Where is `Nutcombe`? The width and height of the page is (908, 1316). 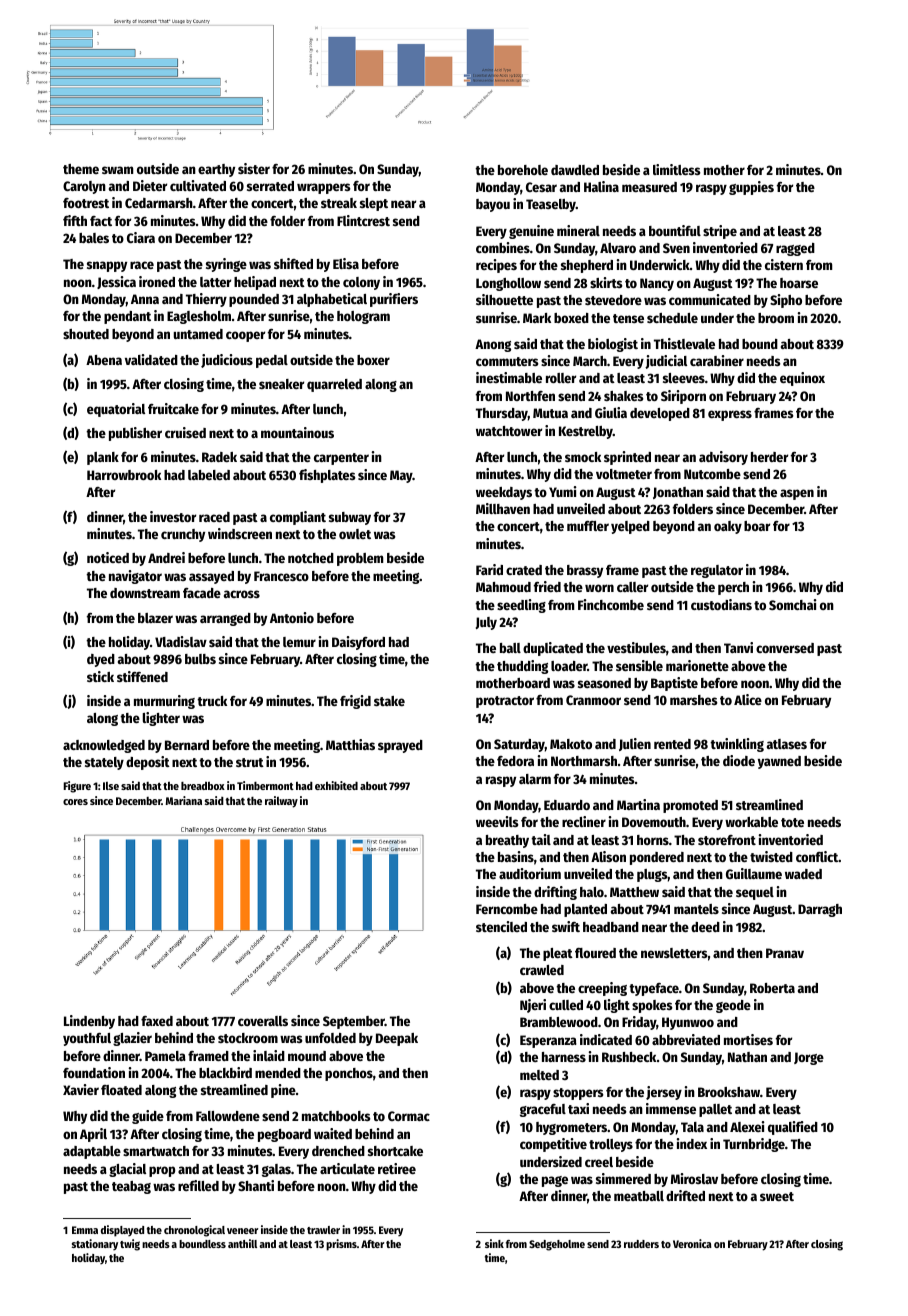 Nutcombe is located at coordinates (712, 474).
